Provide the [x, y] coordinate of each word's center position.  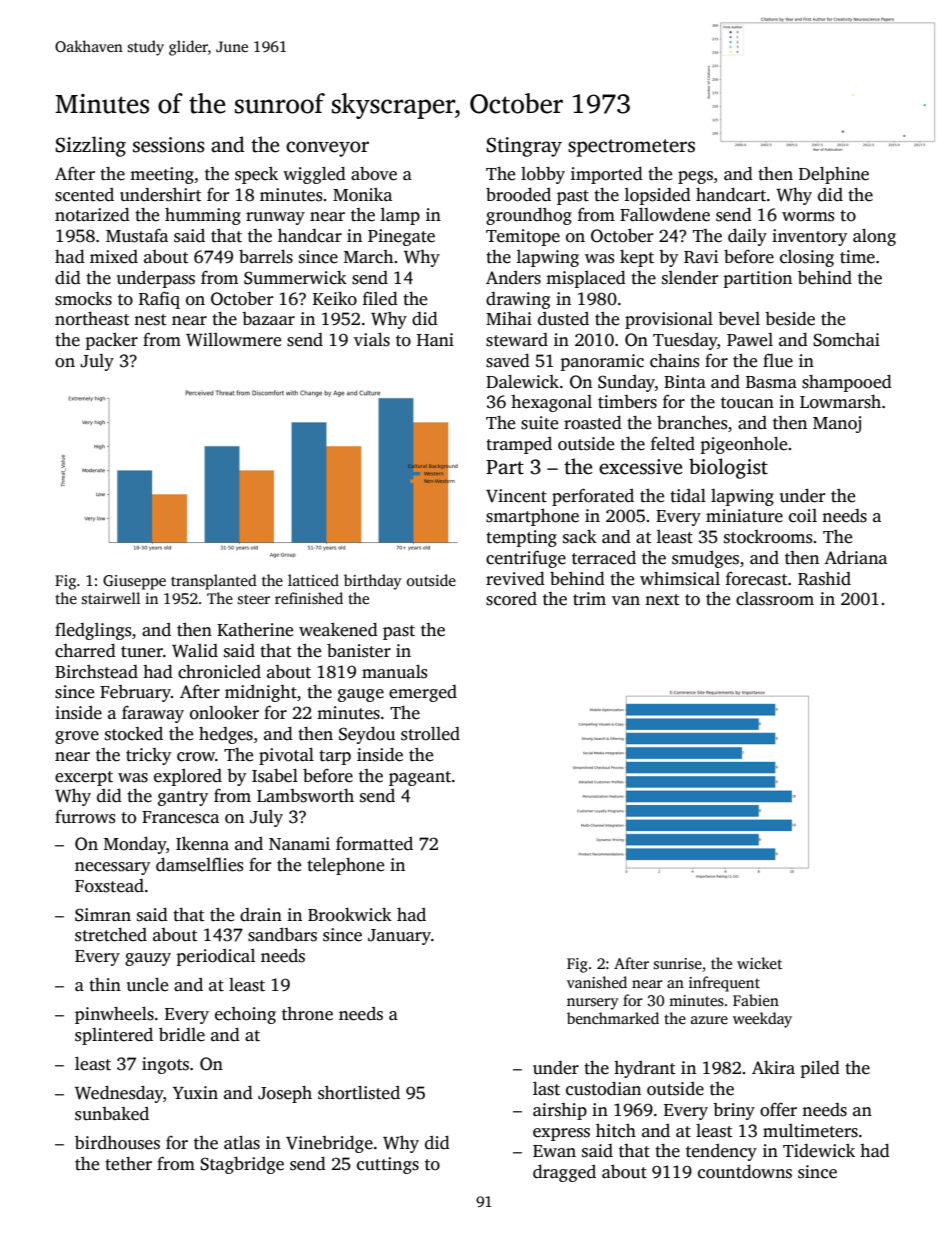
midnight [261, 693]
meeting [162, 175]
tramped [519, 445]
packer [111, 341]
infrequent [724, 984]
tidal [688, 496]
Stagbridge [242, 1165]
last [546, 1089]
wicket [759, 963]
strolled [430, 734]
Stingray [524, 147]
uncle [147, 985]
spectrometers [631, 148]
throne [307, 1014]
